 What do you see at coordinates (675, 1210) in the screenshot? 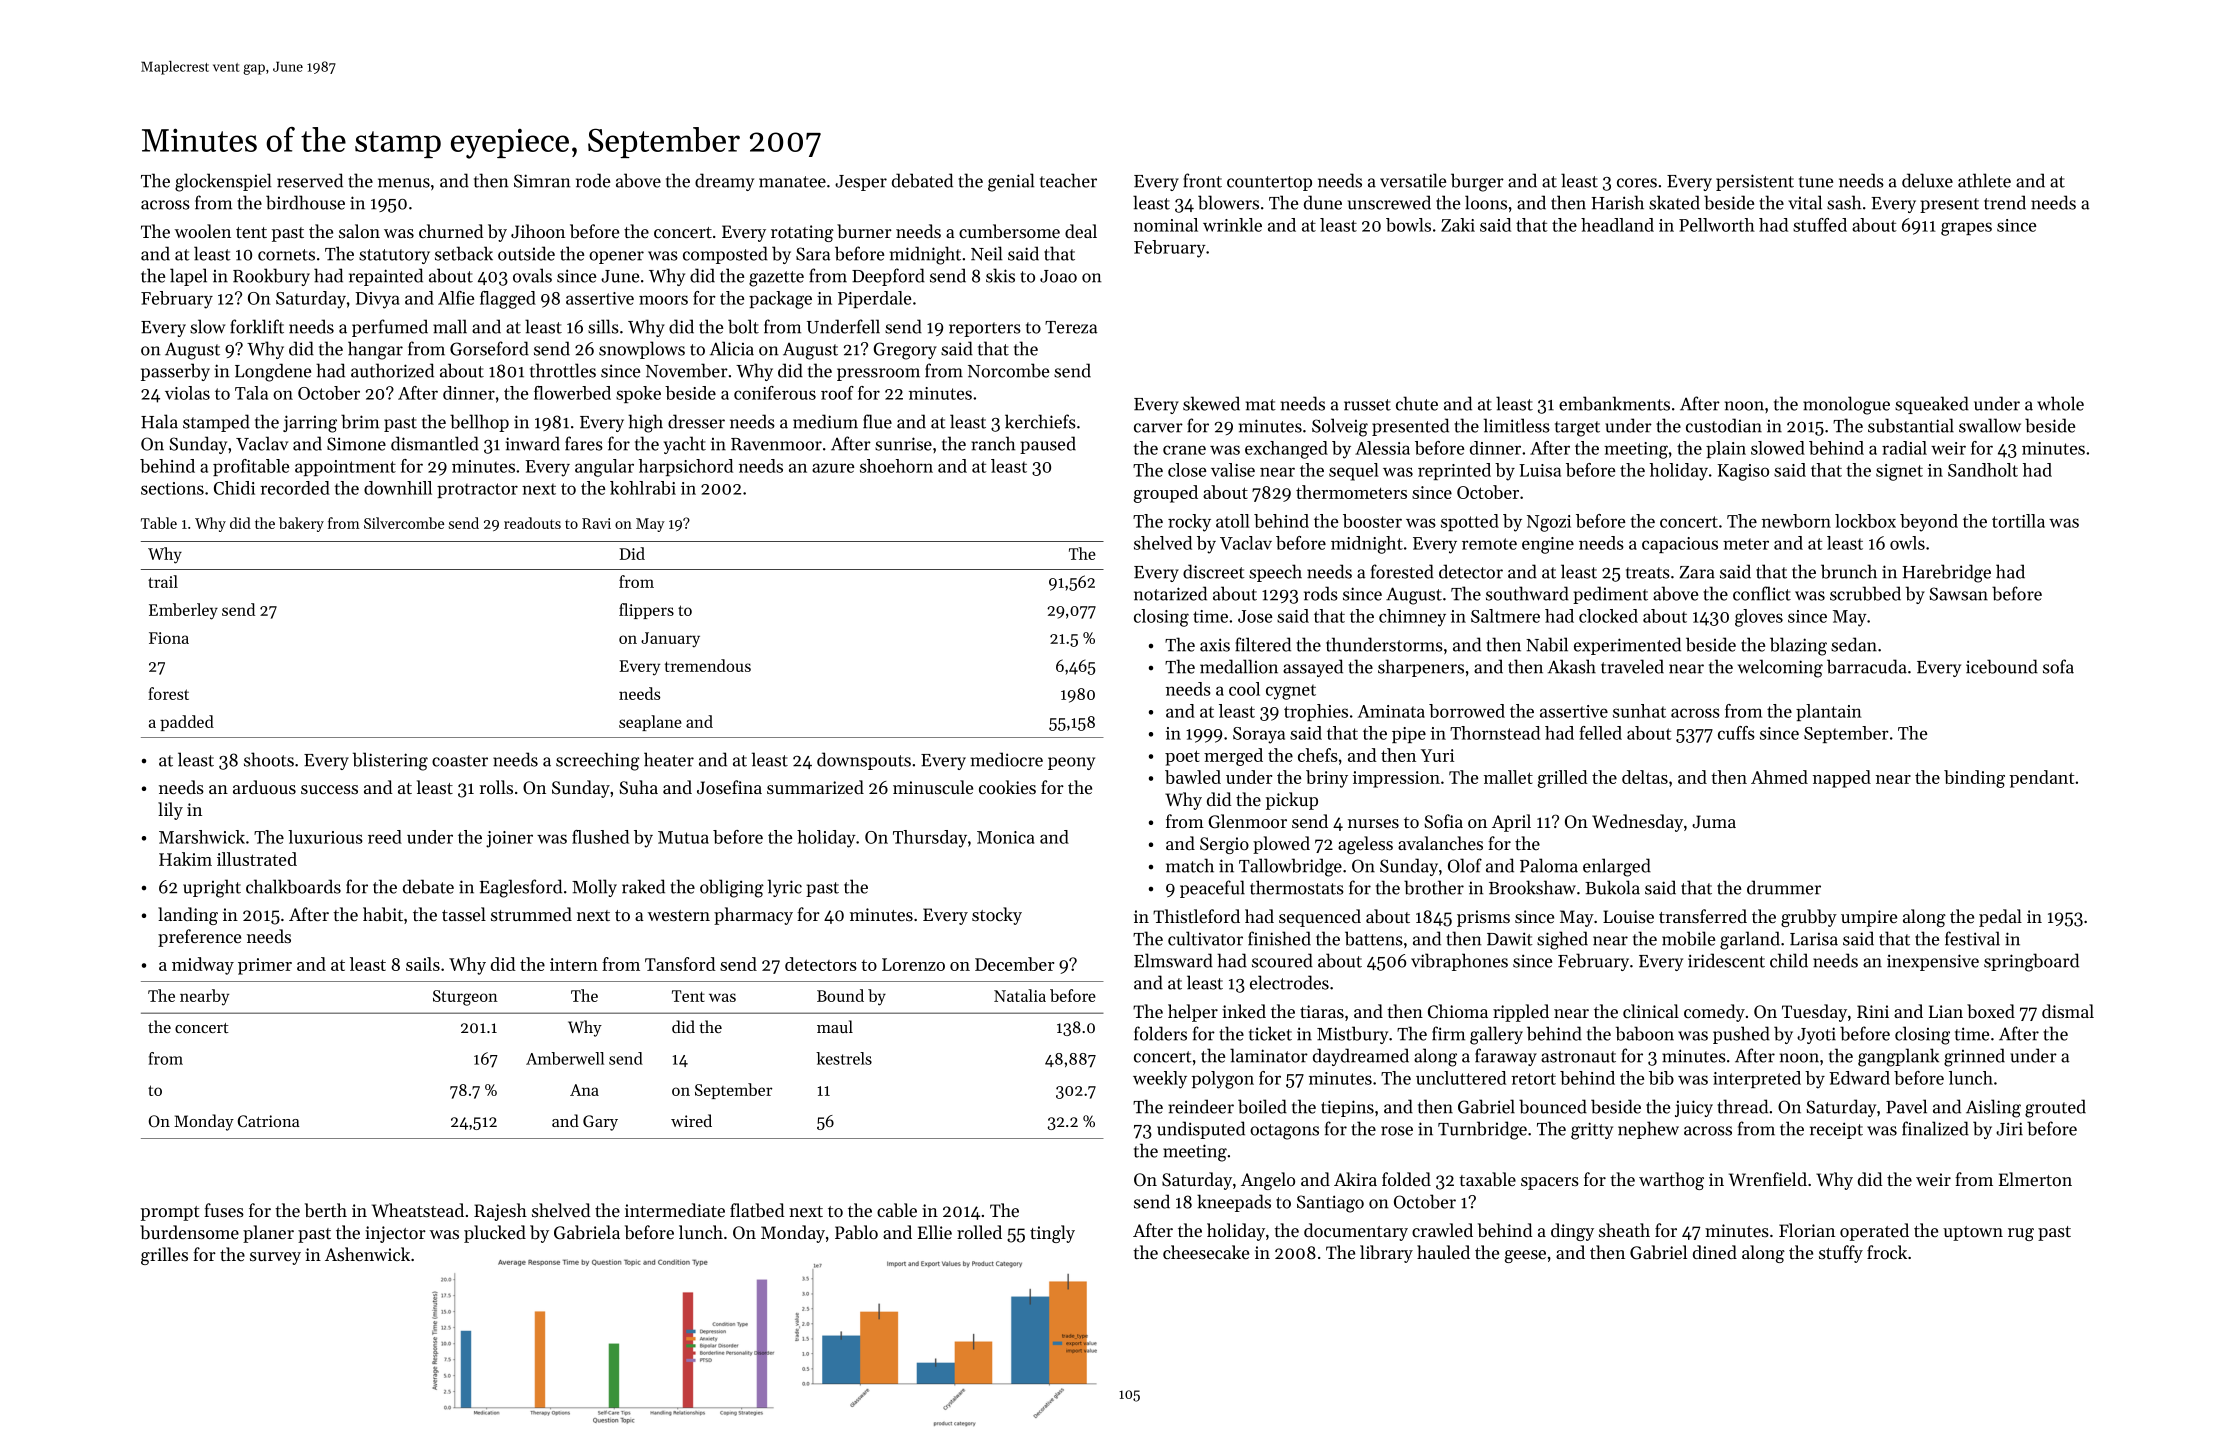
I see `intermediate` at bounding box center [675, 1210].
